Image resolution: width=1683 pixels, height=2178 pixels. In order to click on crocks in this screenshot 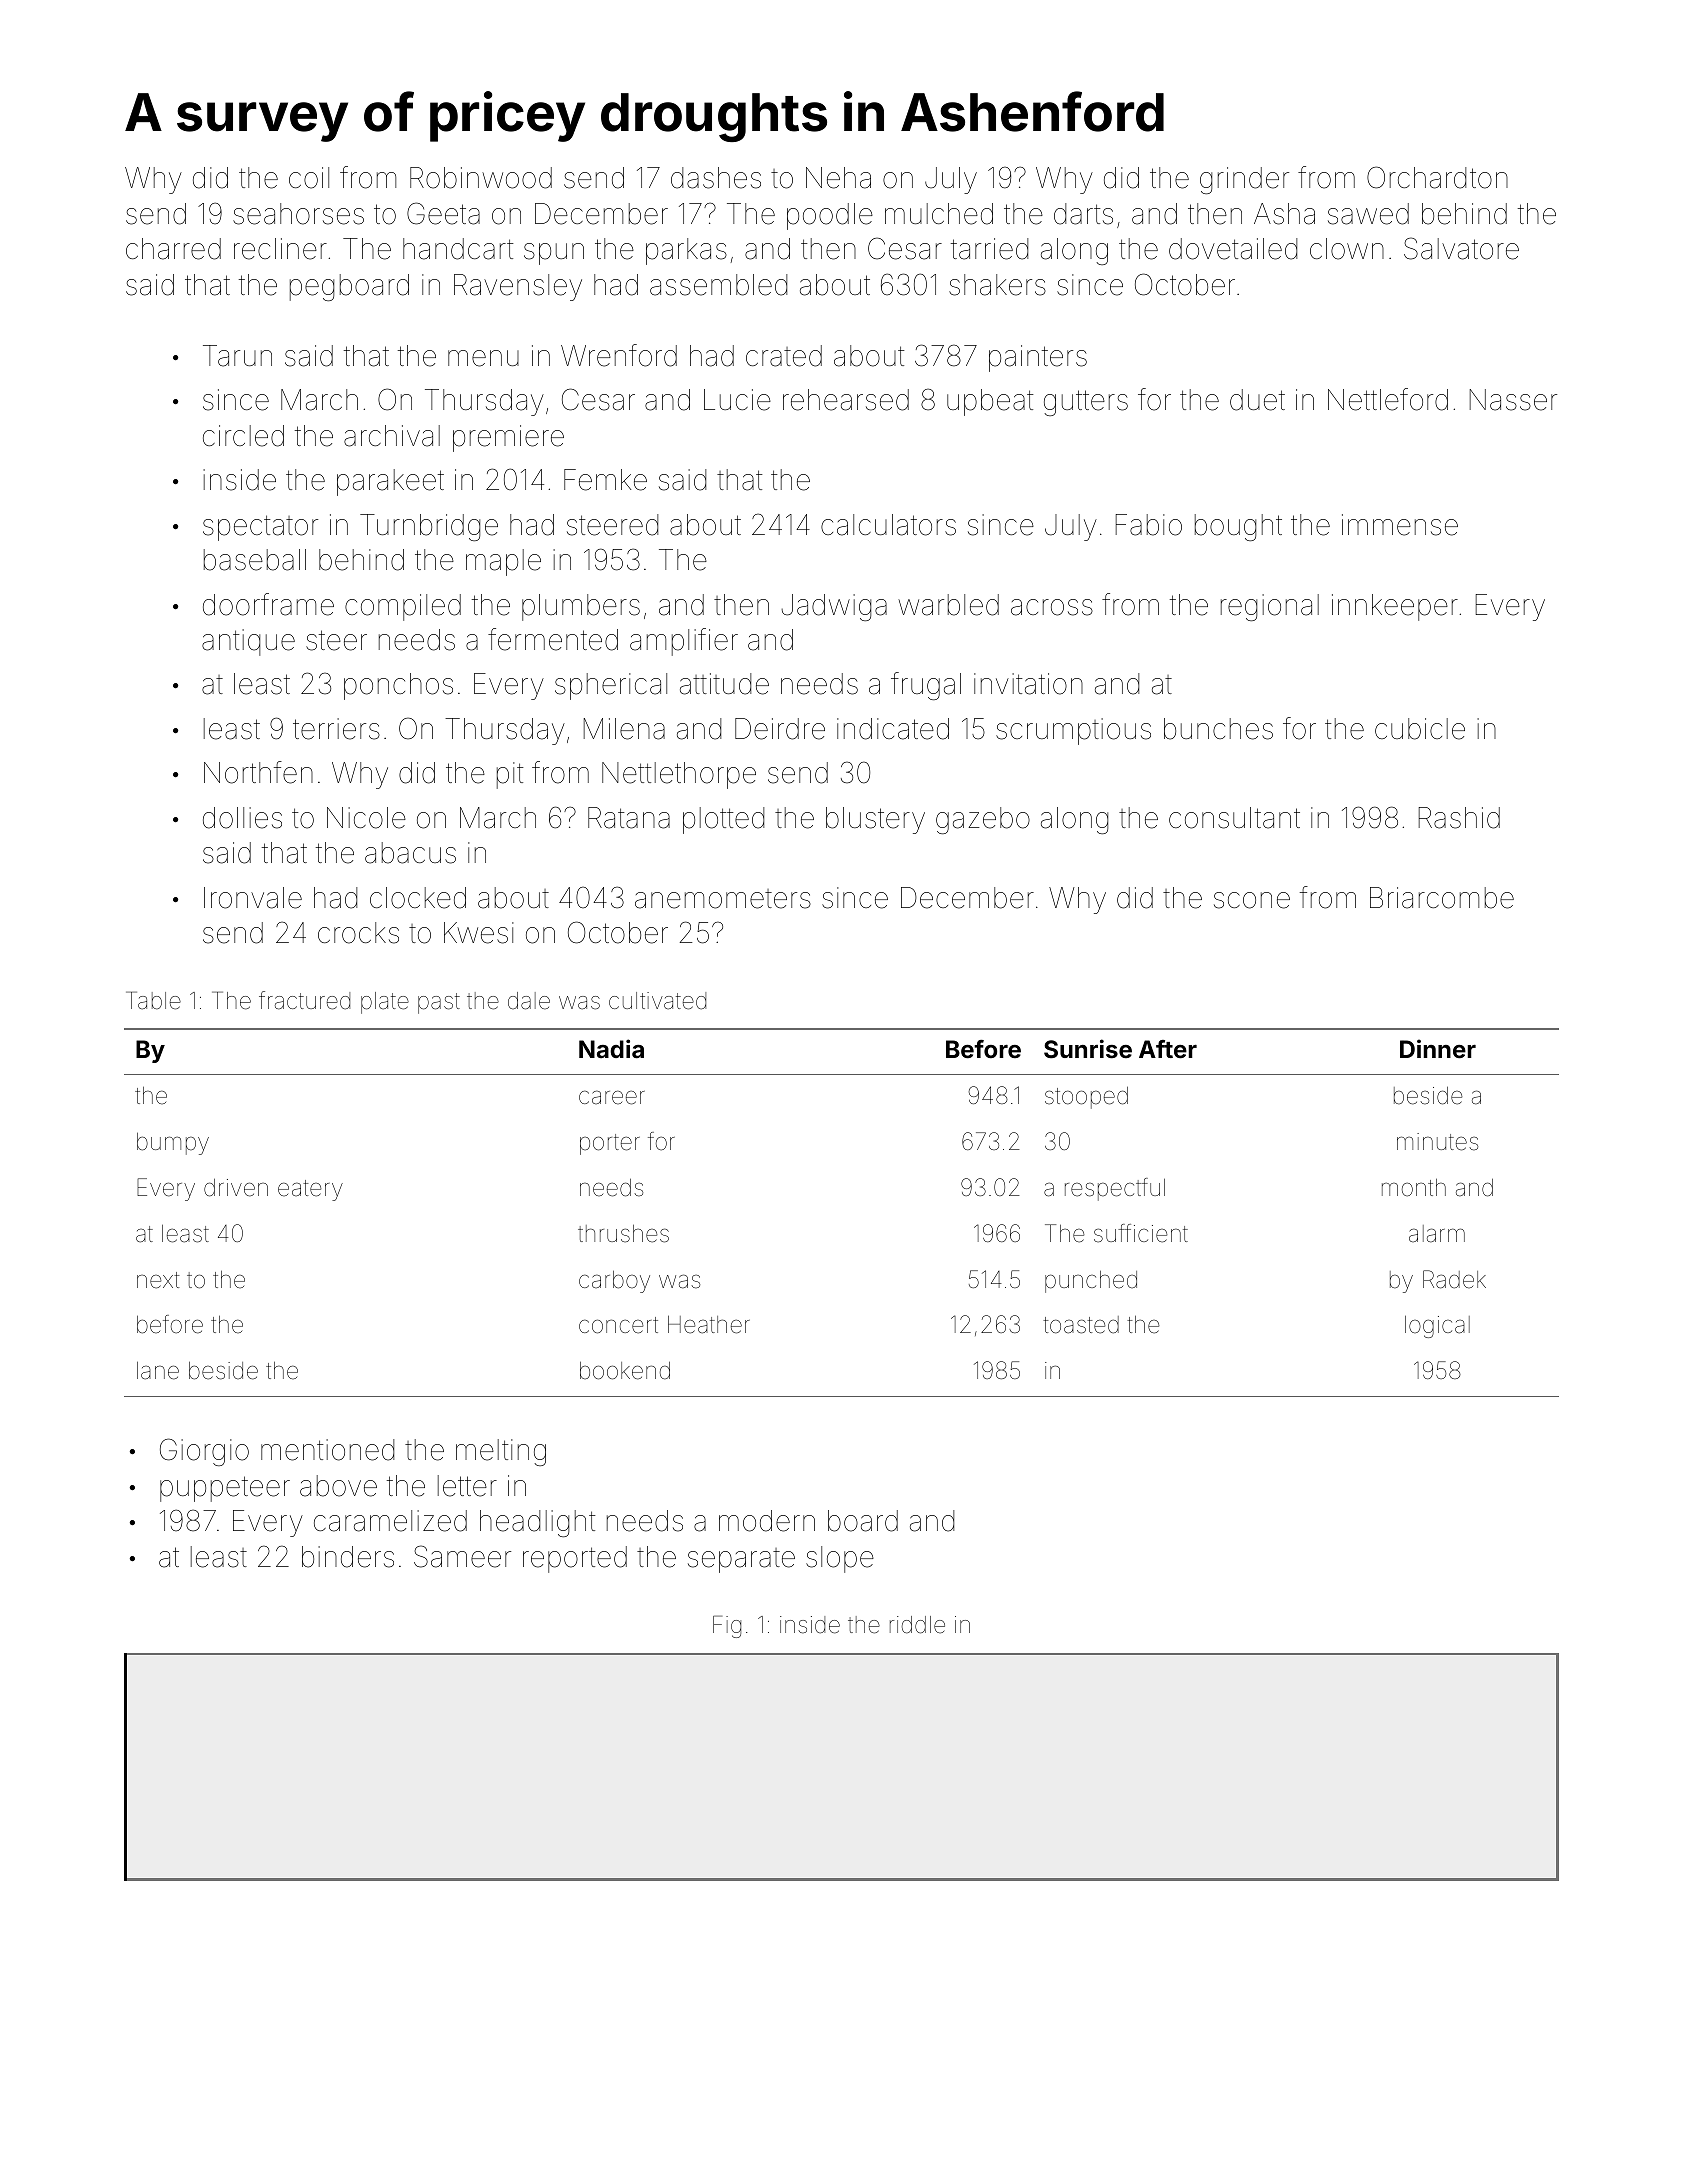, I will do `click(358, 933)`.
